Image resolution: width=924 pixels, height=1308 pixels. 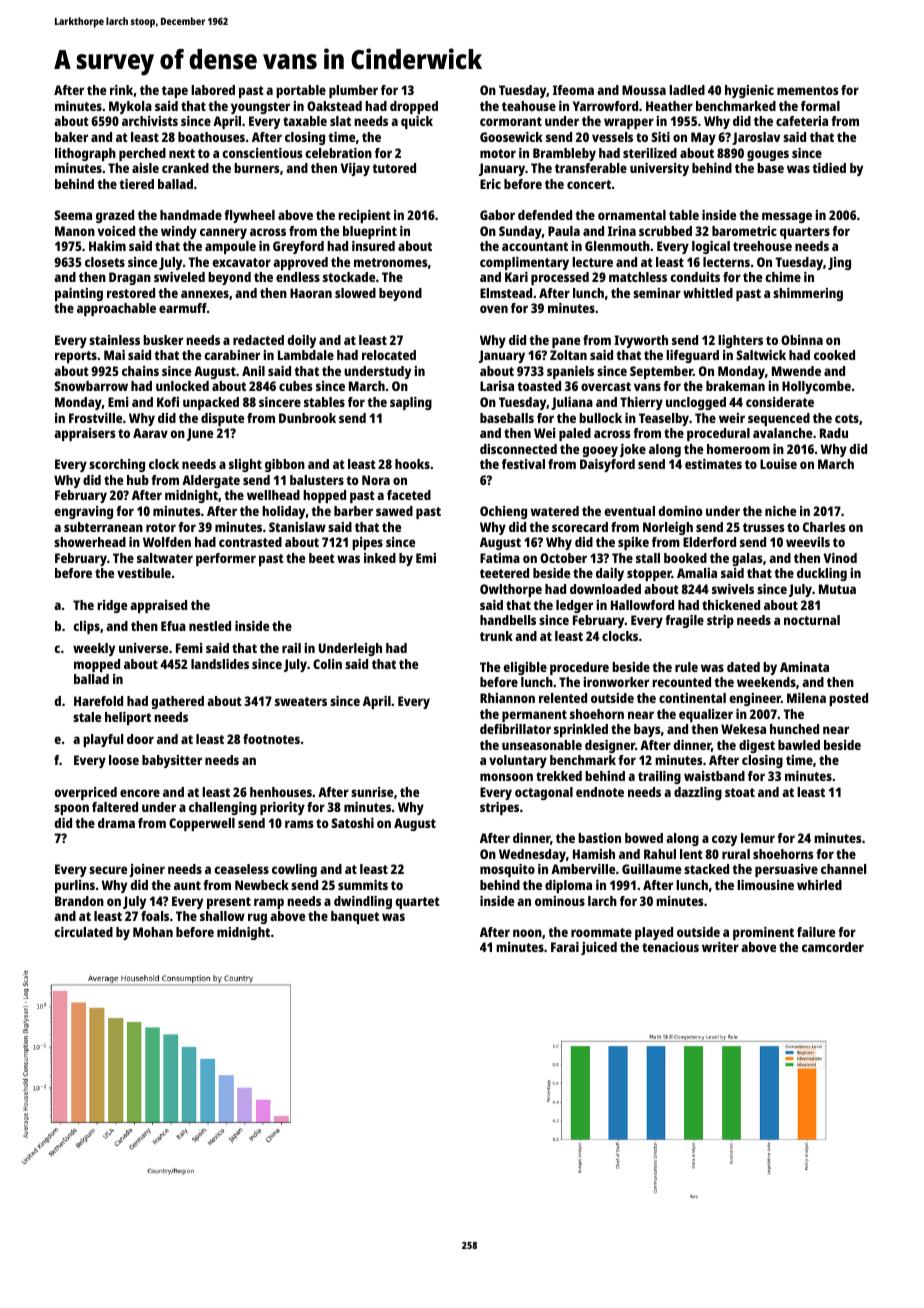 I want to click on Larisa, so click(x=497, y=386).
